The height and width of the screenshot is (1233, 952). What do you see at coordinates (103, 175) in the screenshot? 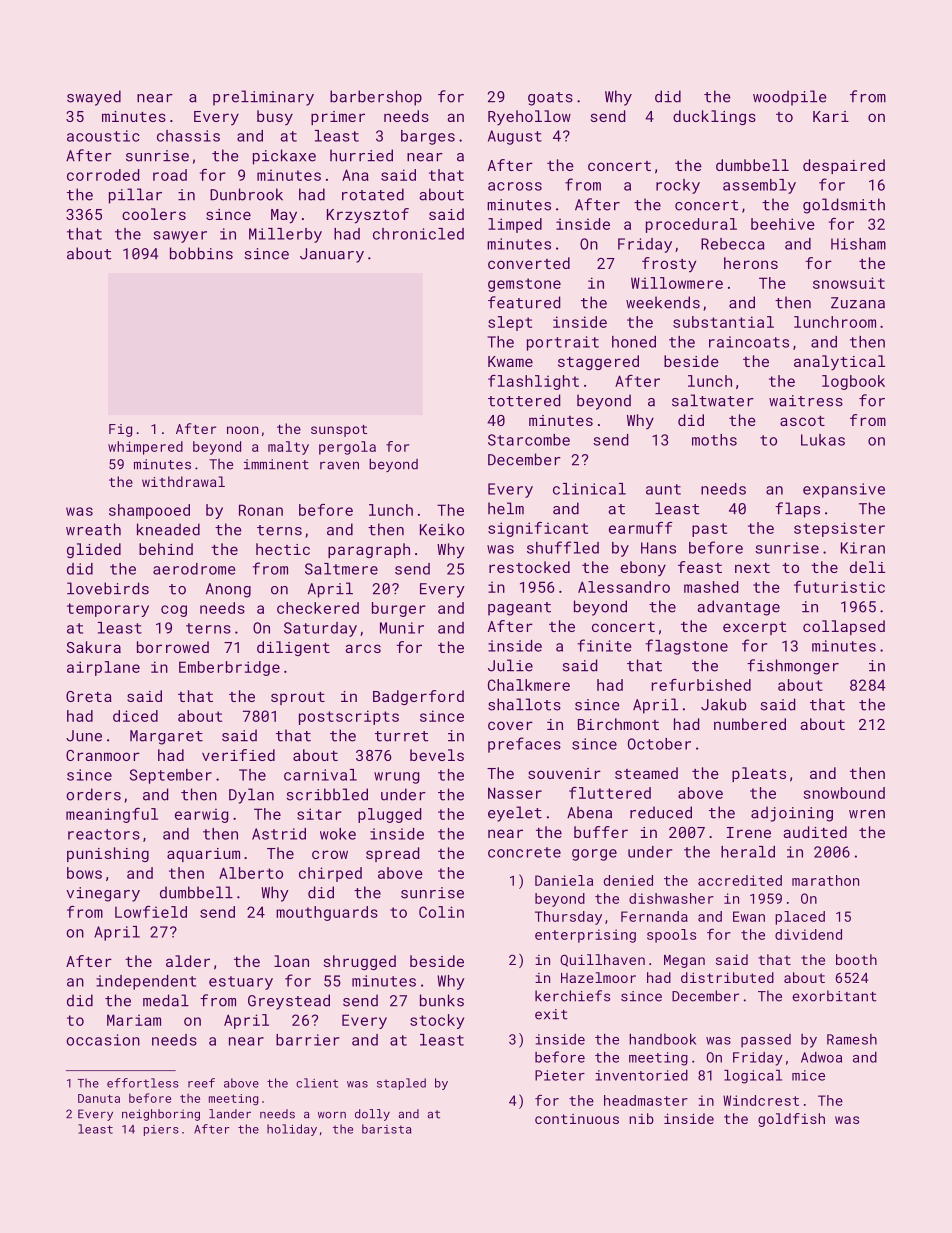
I see `corroded` at bounding box center [103, 175].
